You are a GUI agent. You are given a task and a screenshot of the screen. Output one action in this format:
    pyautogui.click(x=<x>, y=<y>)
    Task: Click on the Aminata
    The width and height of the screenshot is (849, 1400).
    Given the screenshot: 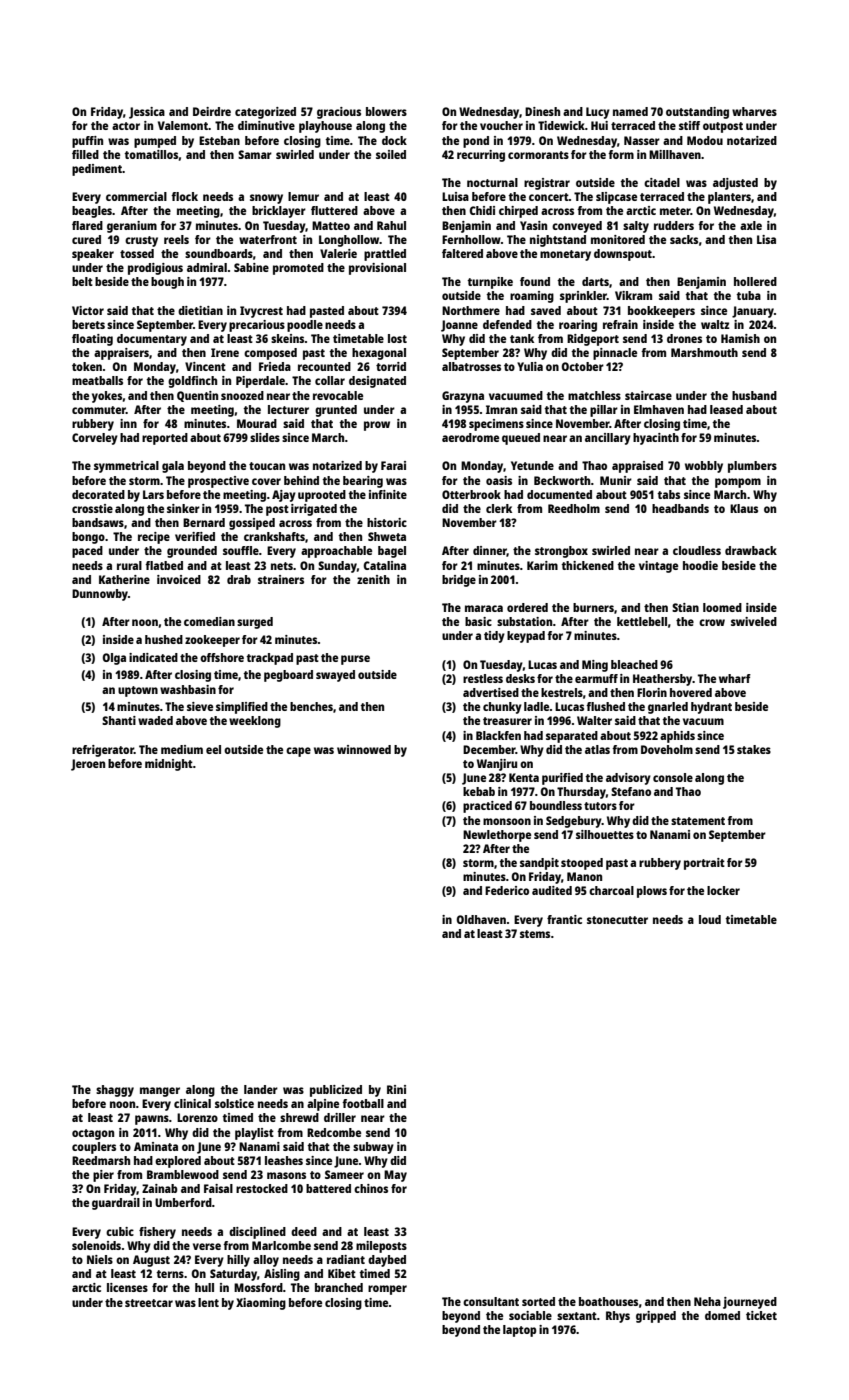 What is the action you would take?
    pyautogui.click(x=156, y=1146)
